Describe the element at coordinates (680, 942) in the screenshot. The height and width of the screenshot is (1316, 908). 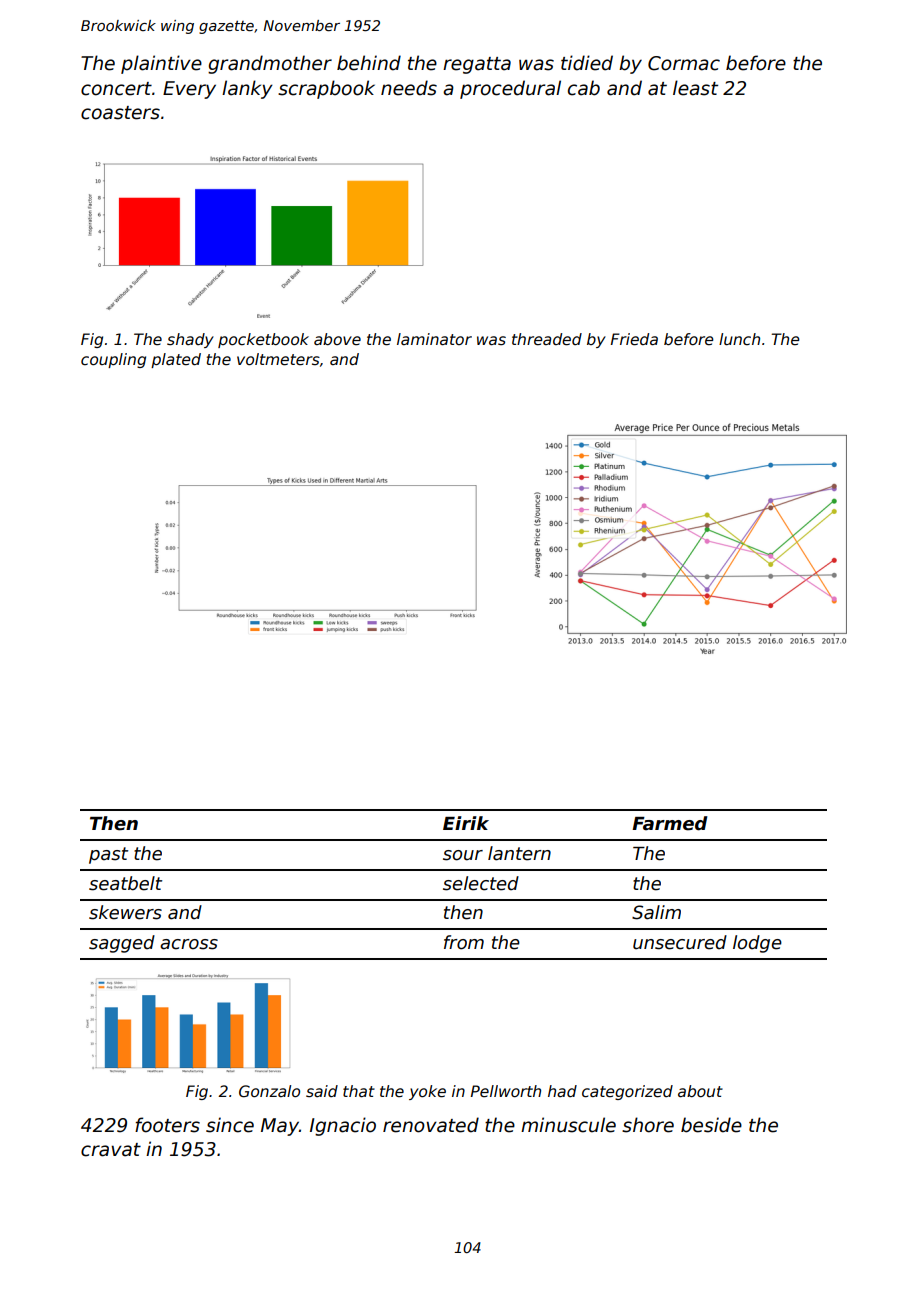
I see `unsecured` at that location.
